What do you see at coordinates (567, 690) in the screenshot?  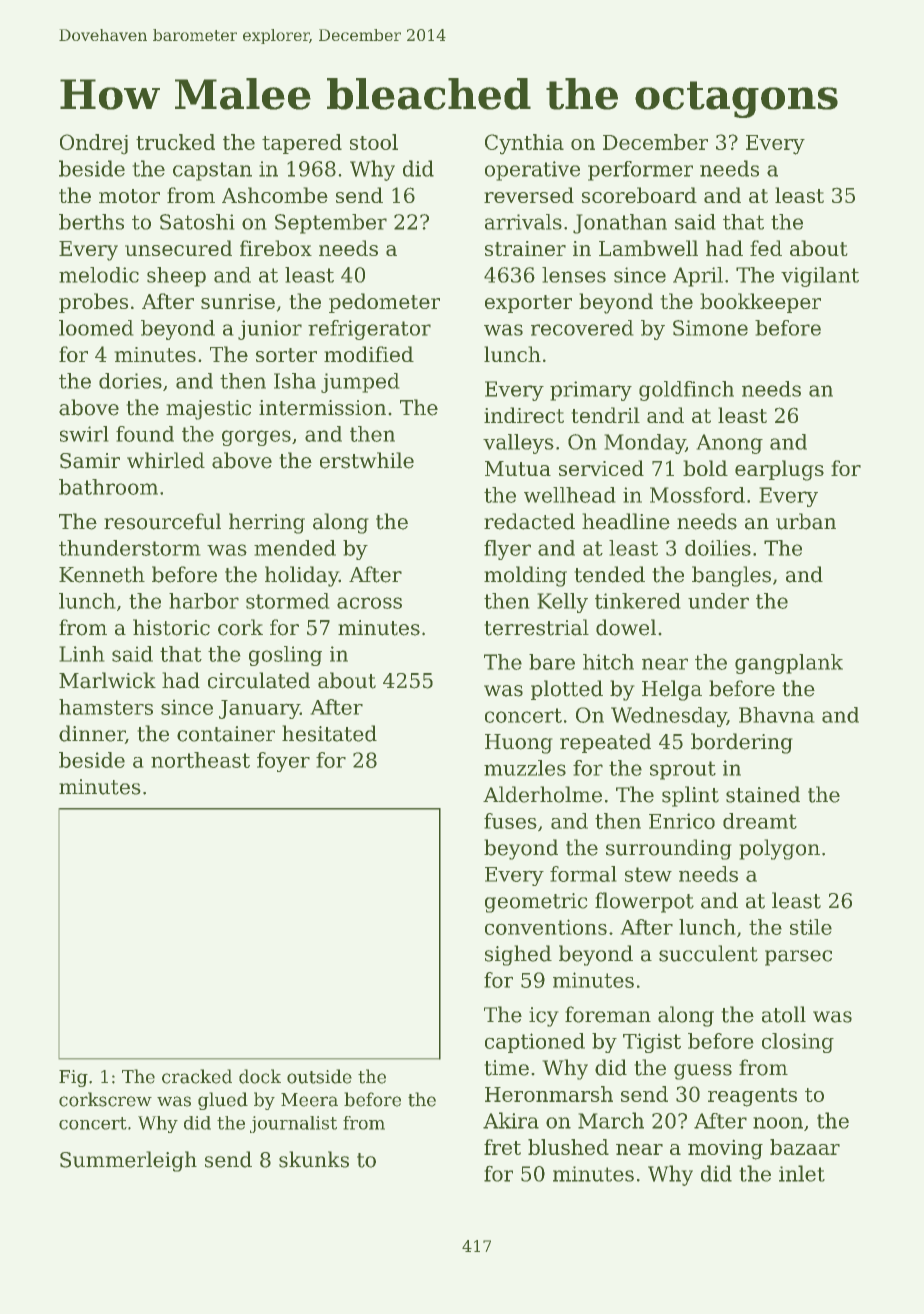 I see `plotted` at bounding box center [567, 690].
